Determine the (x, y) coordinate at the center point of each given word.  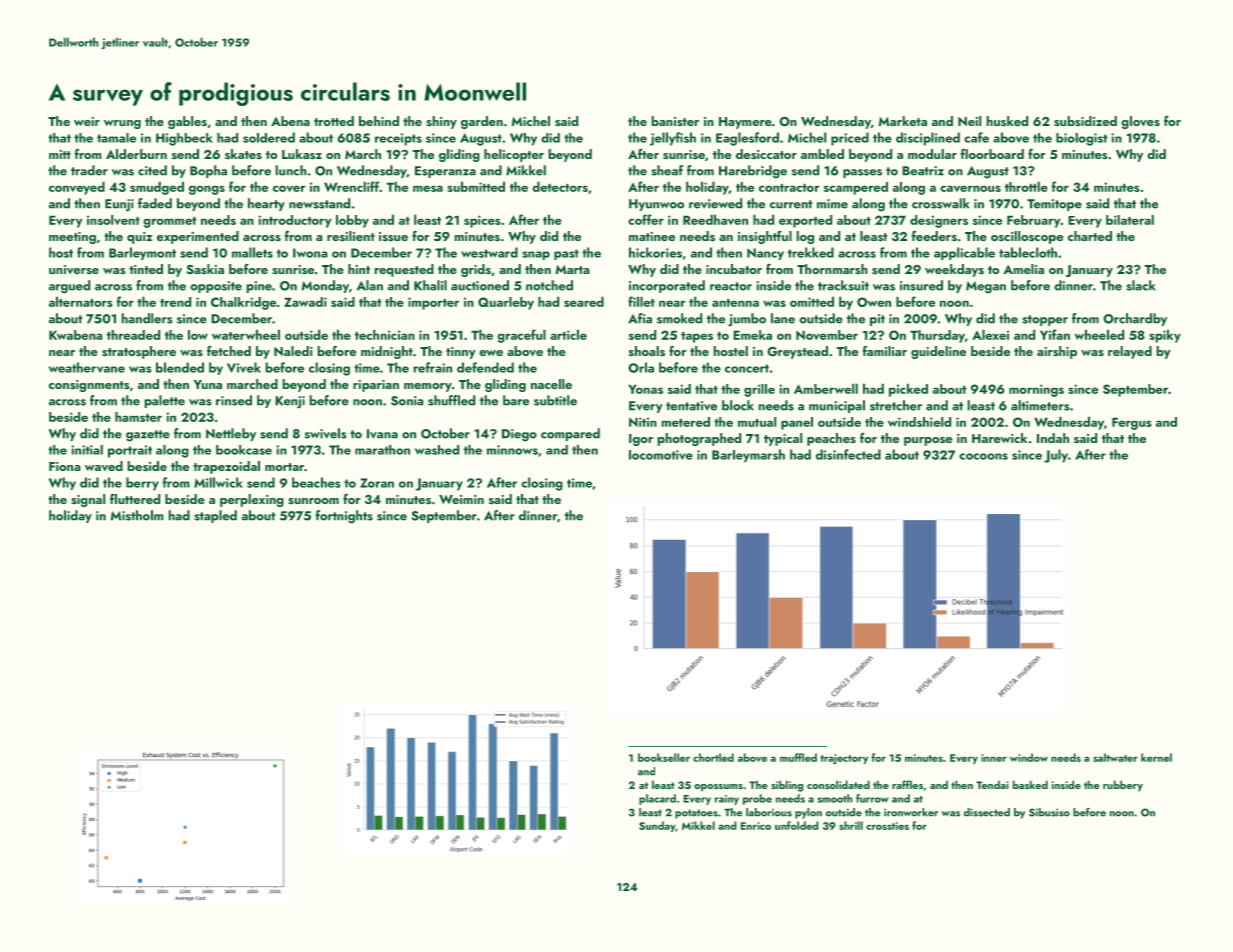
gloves (1140, 122)
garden (482, 122)
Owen (874, 302)
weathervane (87, 367)
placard (657, 799)
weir (87, 121)
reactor (731, 286)
